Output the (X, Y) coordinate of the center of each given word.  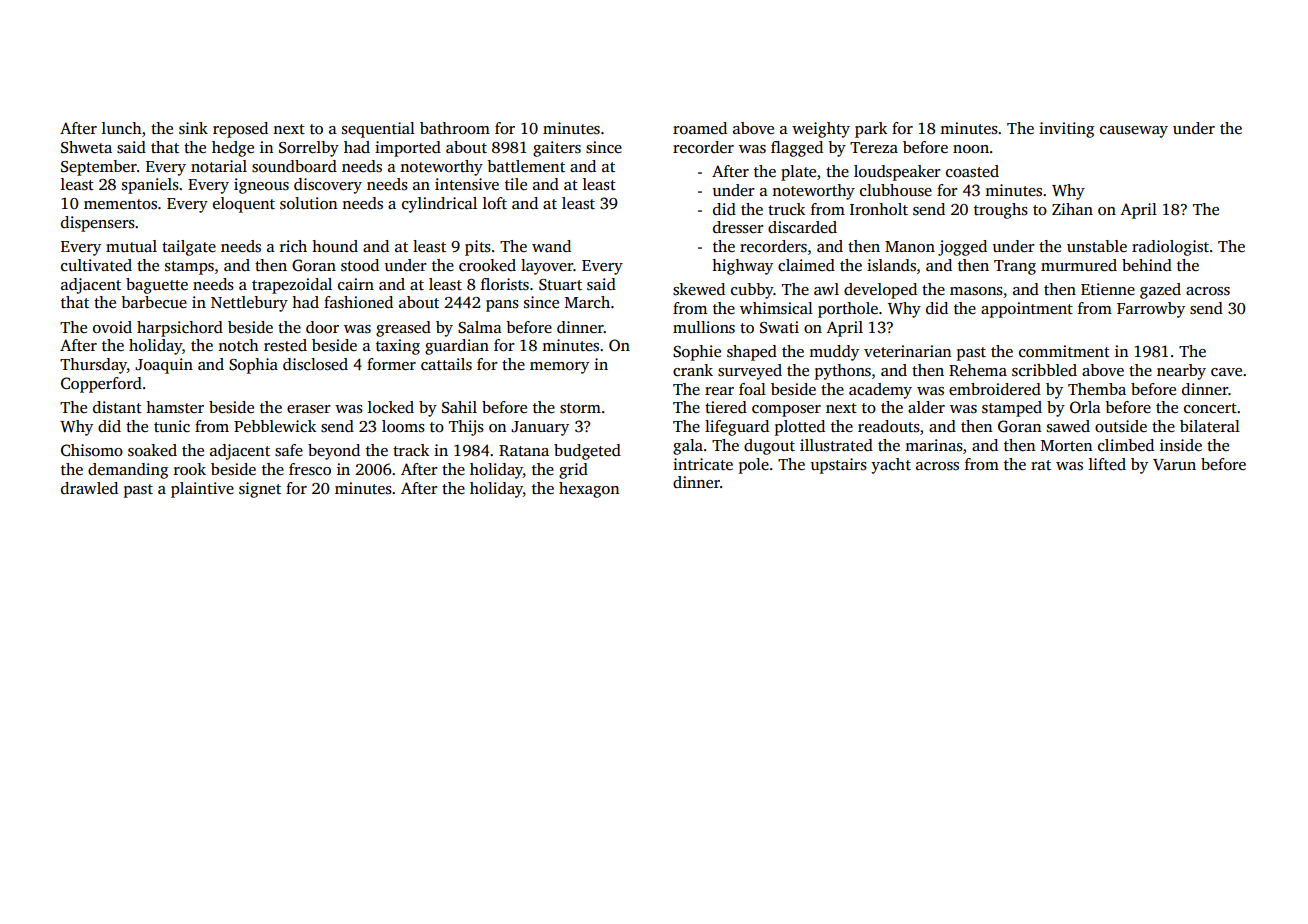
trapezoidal (292, 286)
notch (238, 345)
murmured (1079, 265)
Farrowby (1151, 310)
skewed (699, 289)
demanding (128, 471)
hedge (233, 149)
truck (786, 209)
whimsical (776, 308)
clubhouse (896, 190)
